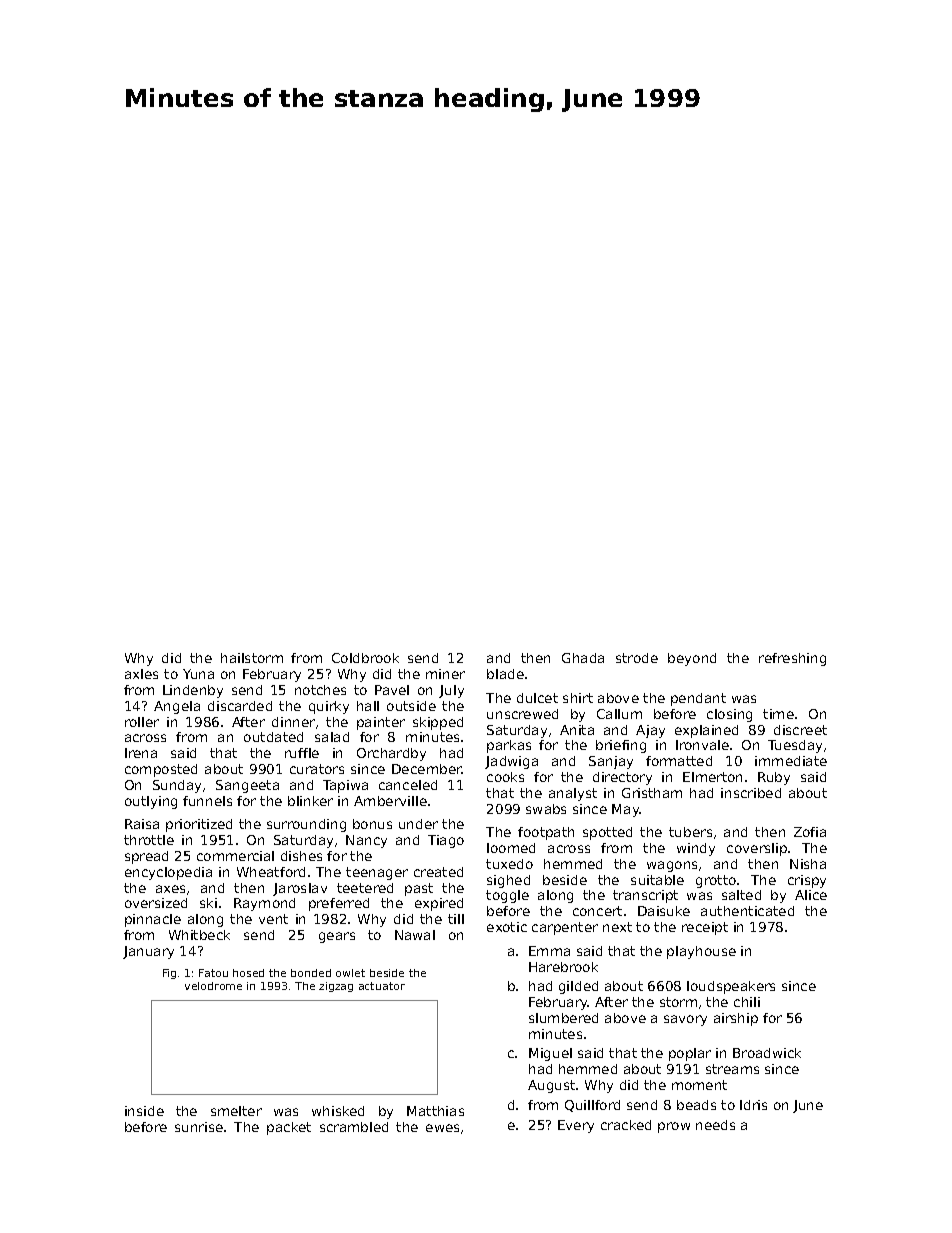 The height and width of the page is (1233, 952). What do you see at coordinates (438, 872) in the page?
I see `created` at bounding box center [438, 872].
